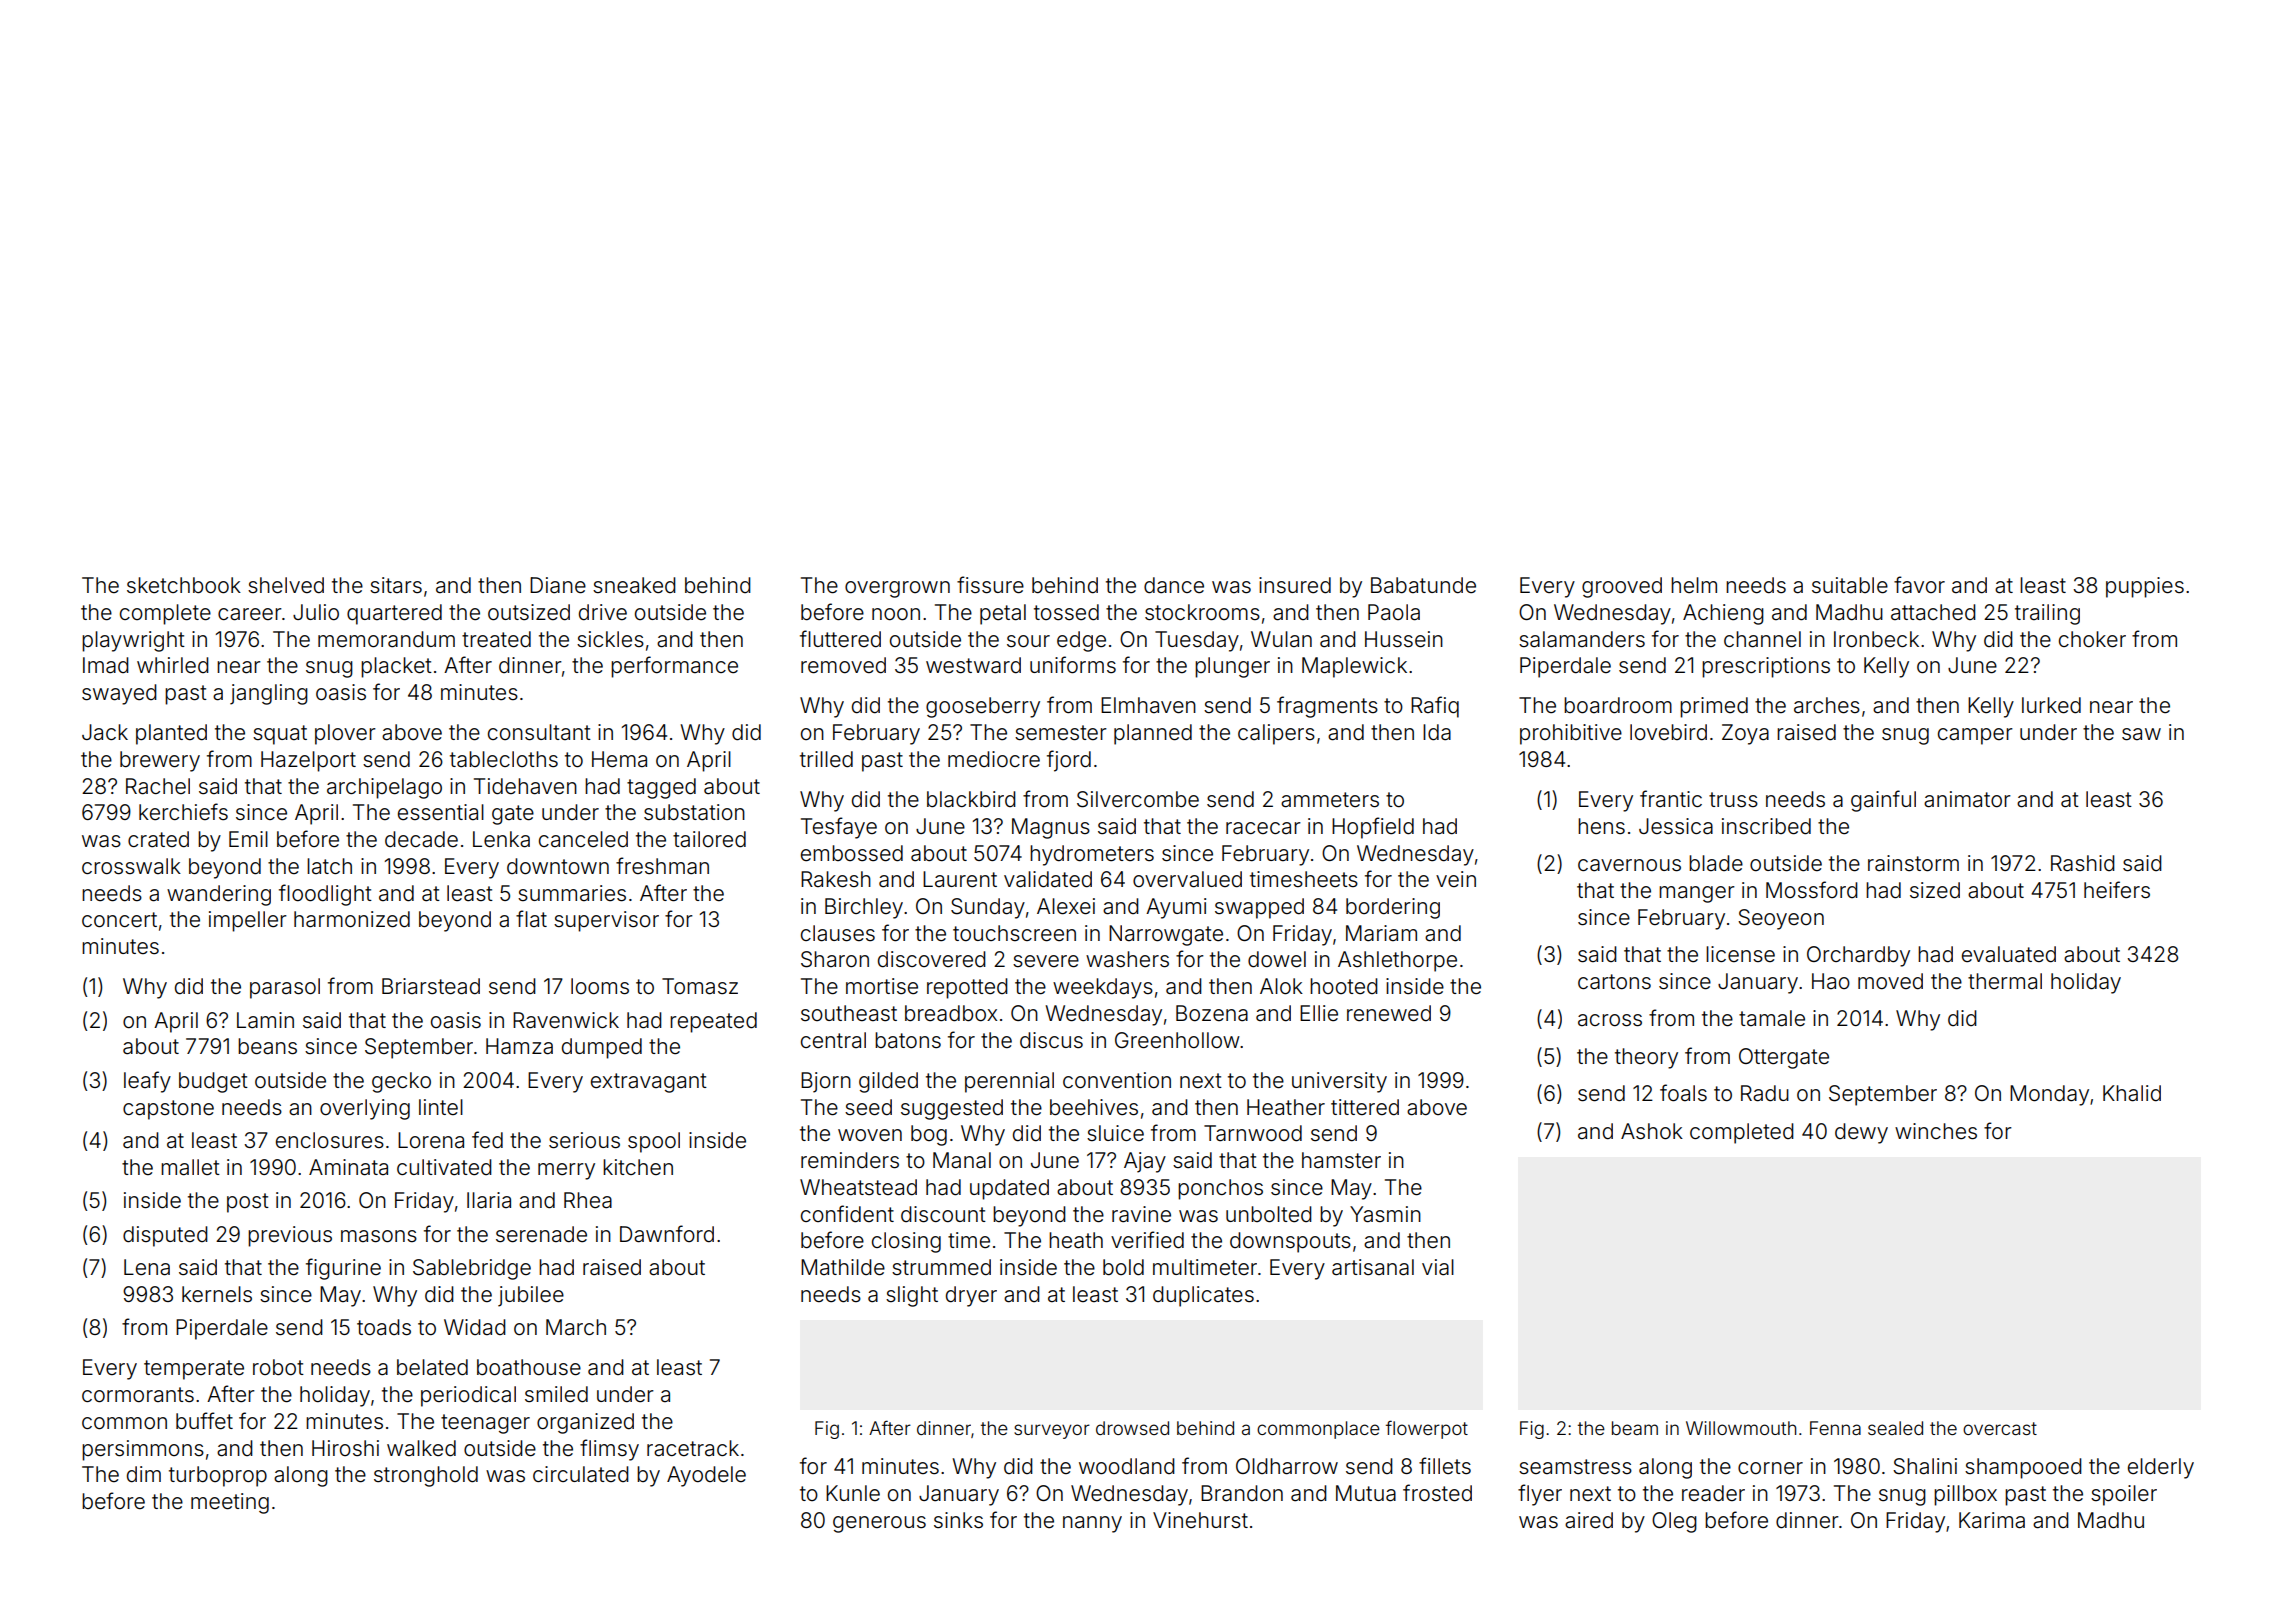 This screenshot has width=2282, height=1614. I want to click on Diane, so click(558, 585).
